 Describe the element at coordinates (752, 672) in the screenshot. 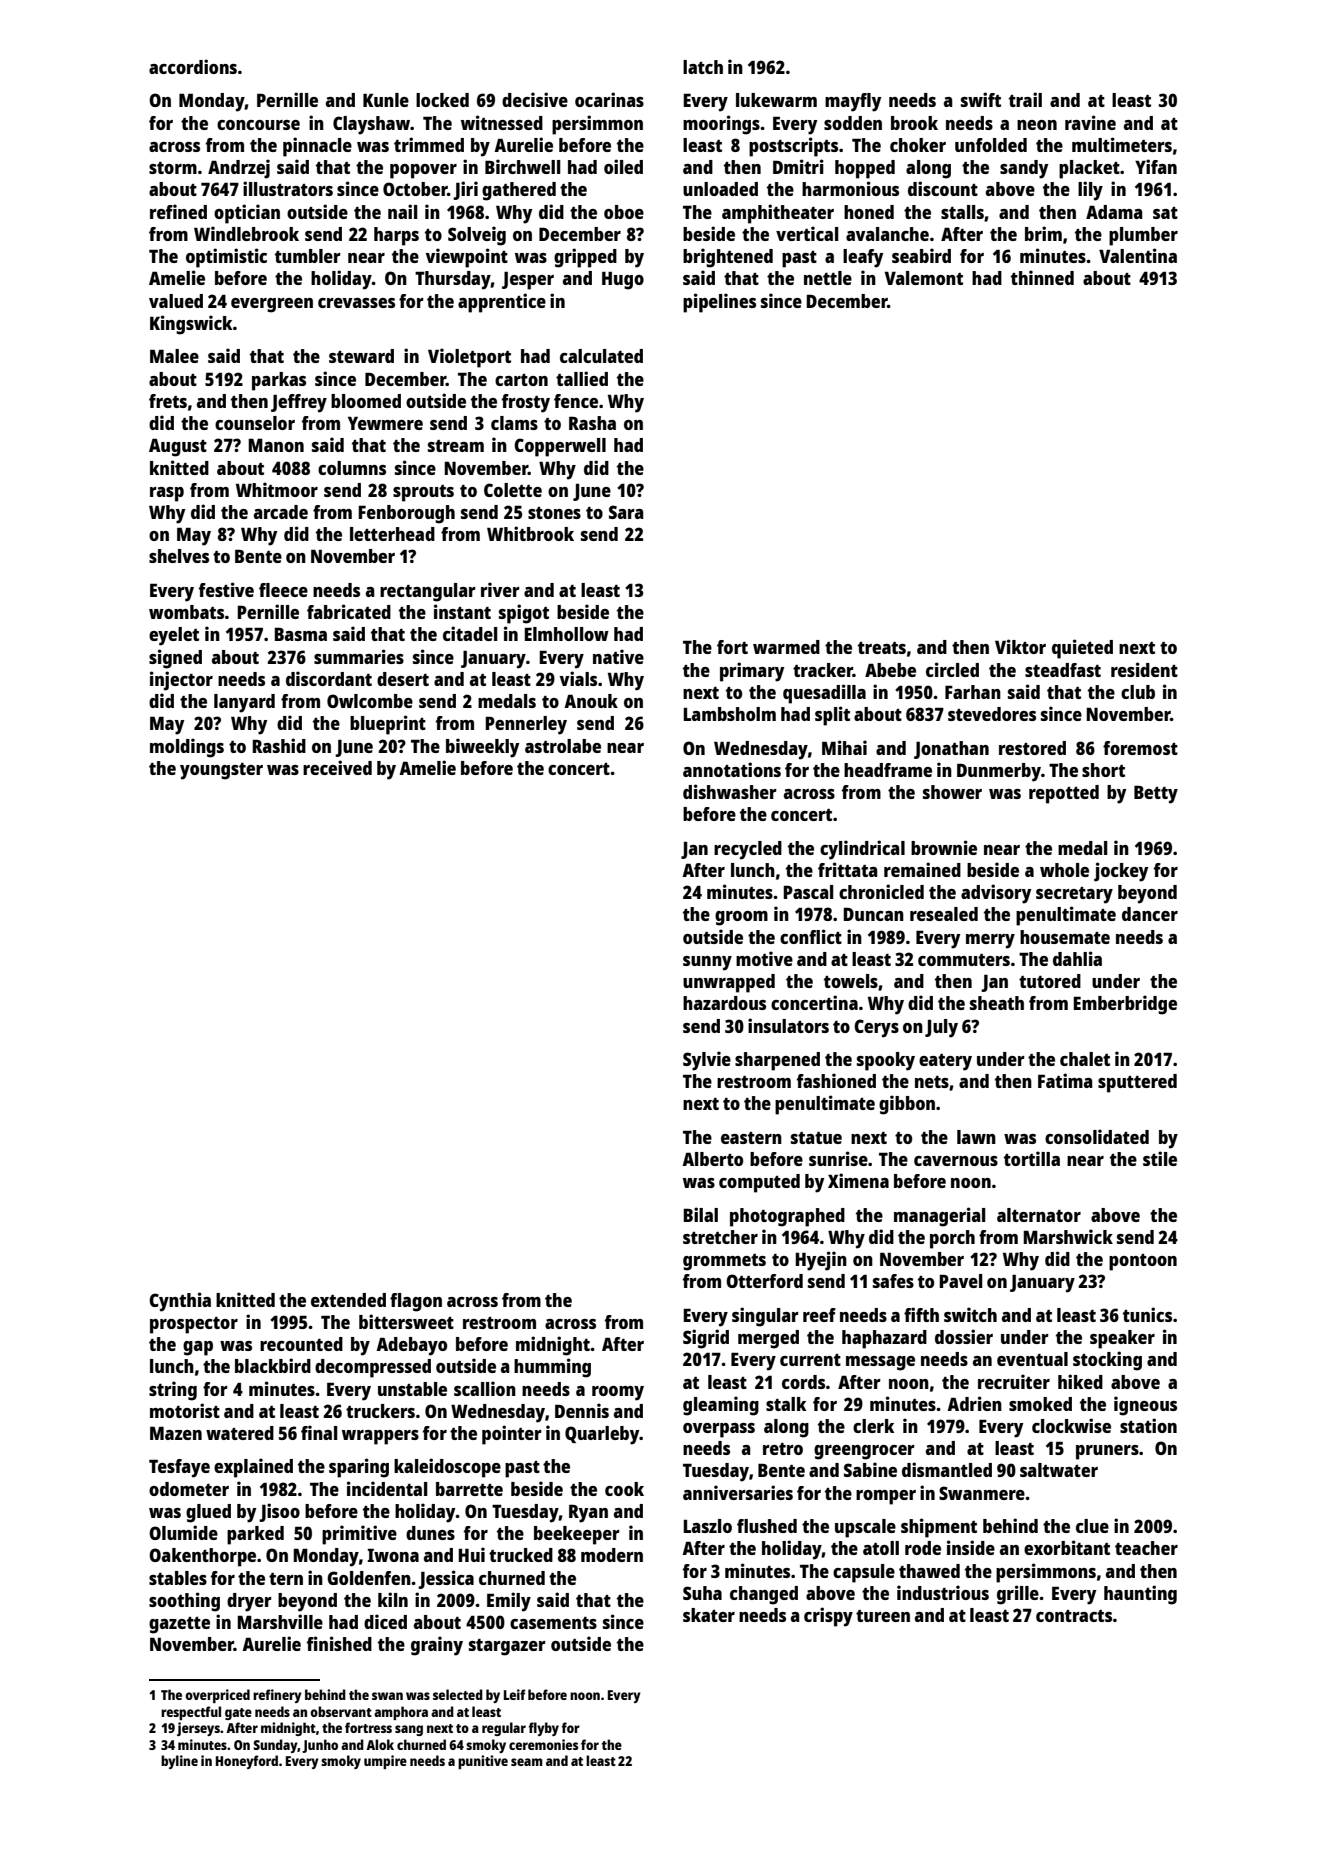

I see `primary` at that location.
